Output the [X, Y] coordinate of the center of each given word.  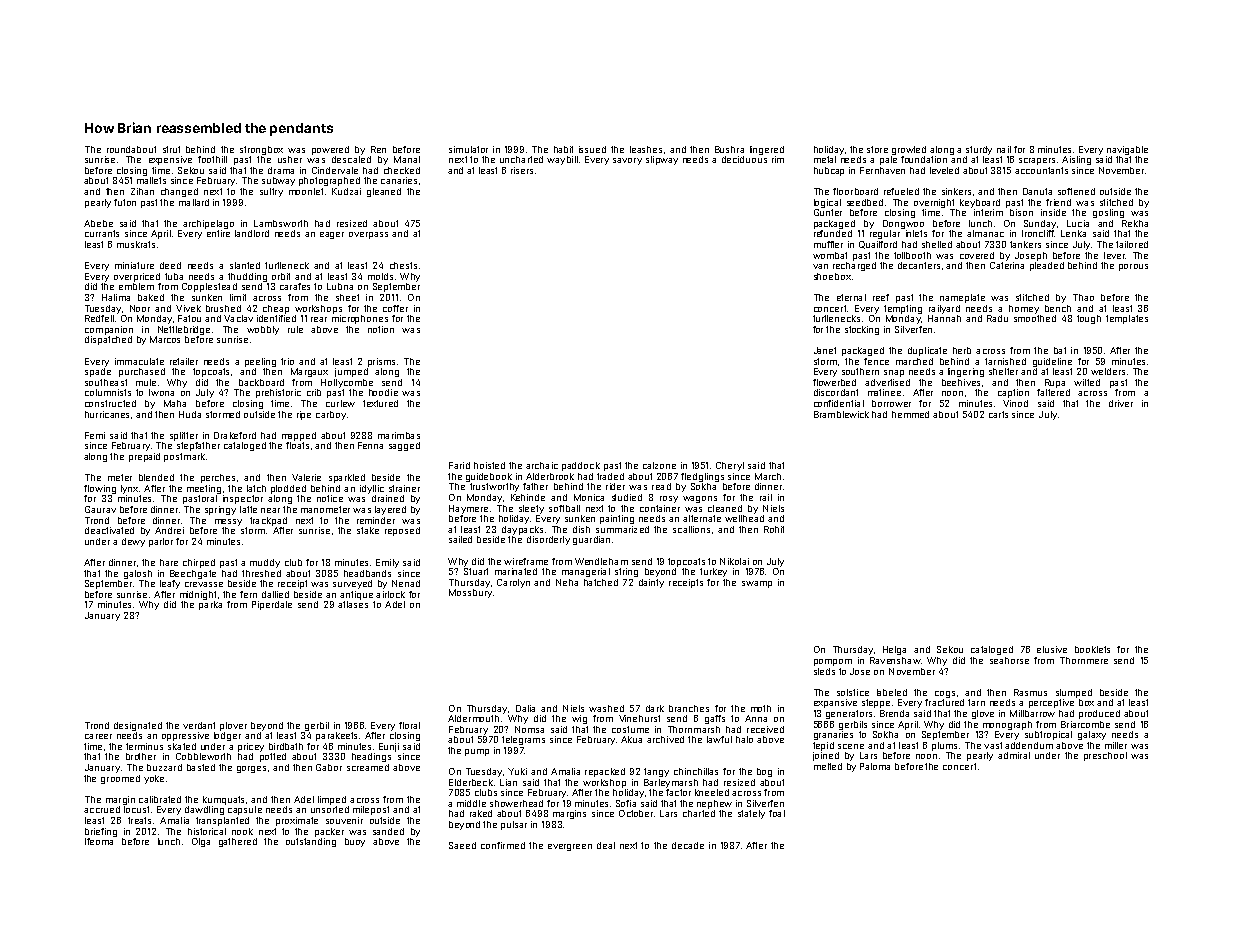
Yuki [517, 771]
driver [1121, 403]
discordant [836, 392]
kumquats [223, 800]
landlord [252, 233]
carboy [331, 415]
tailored [1132, 244]
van [820, 266]
